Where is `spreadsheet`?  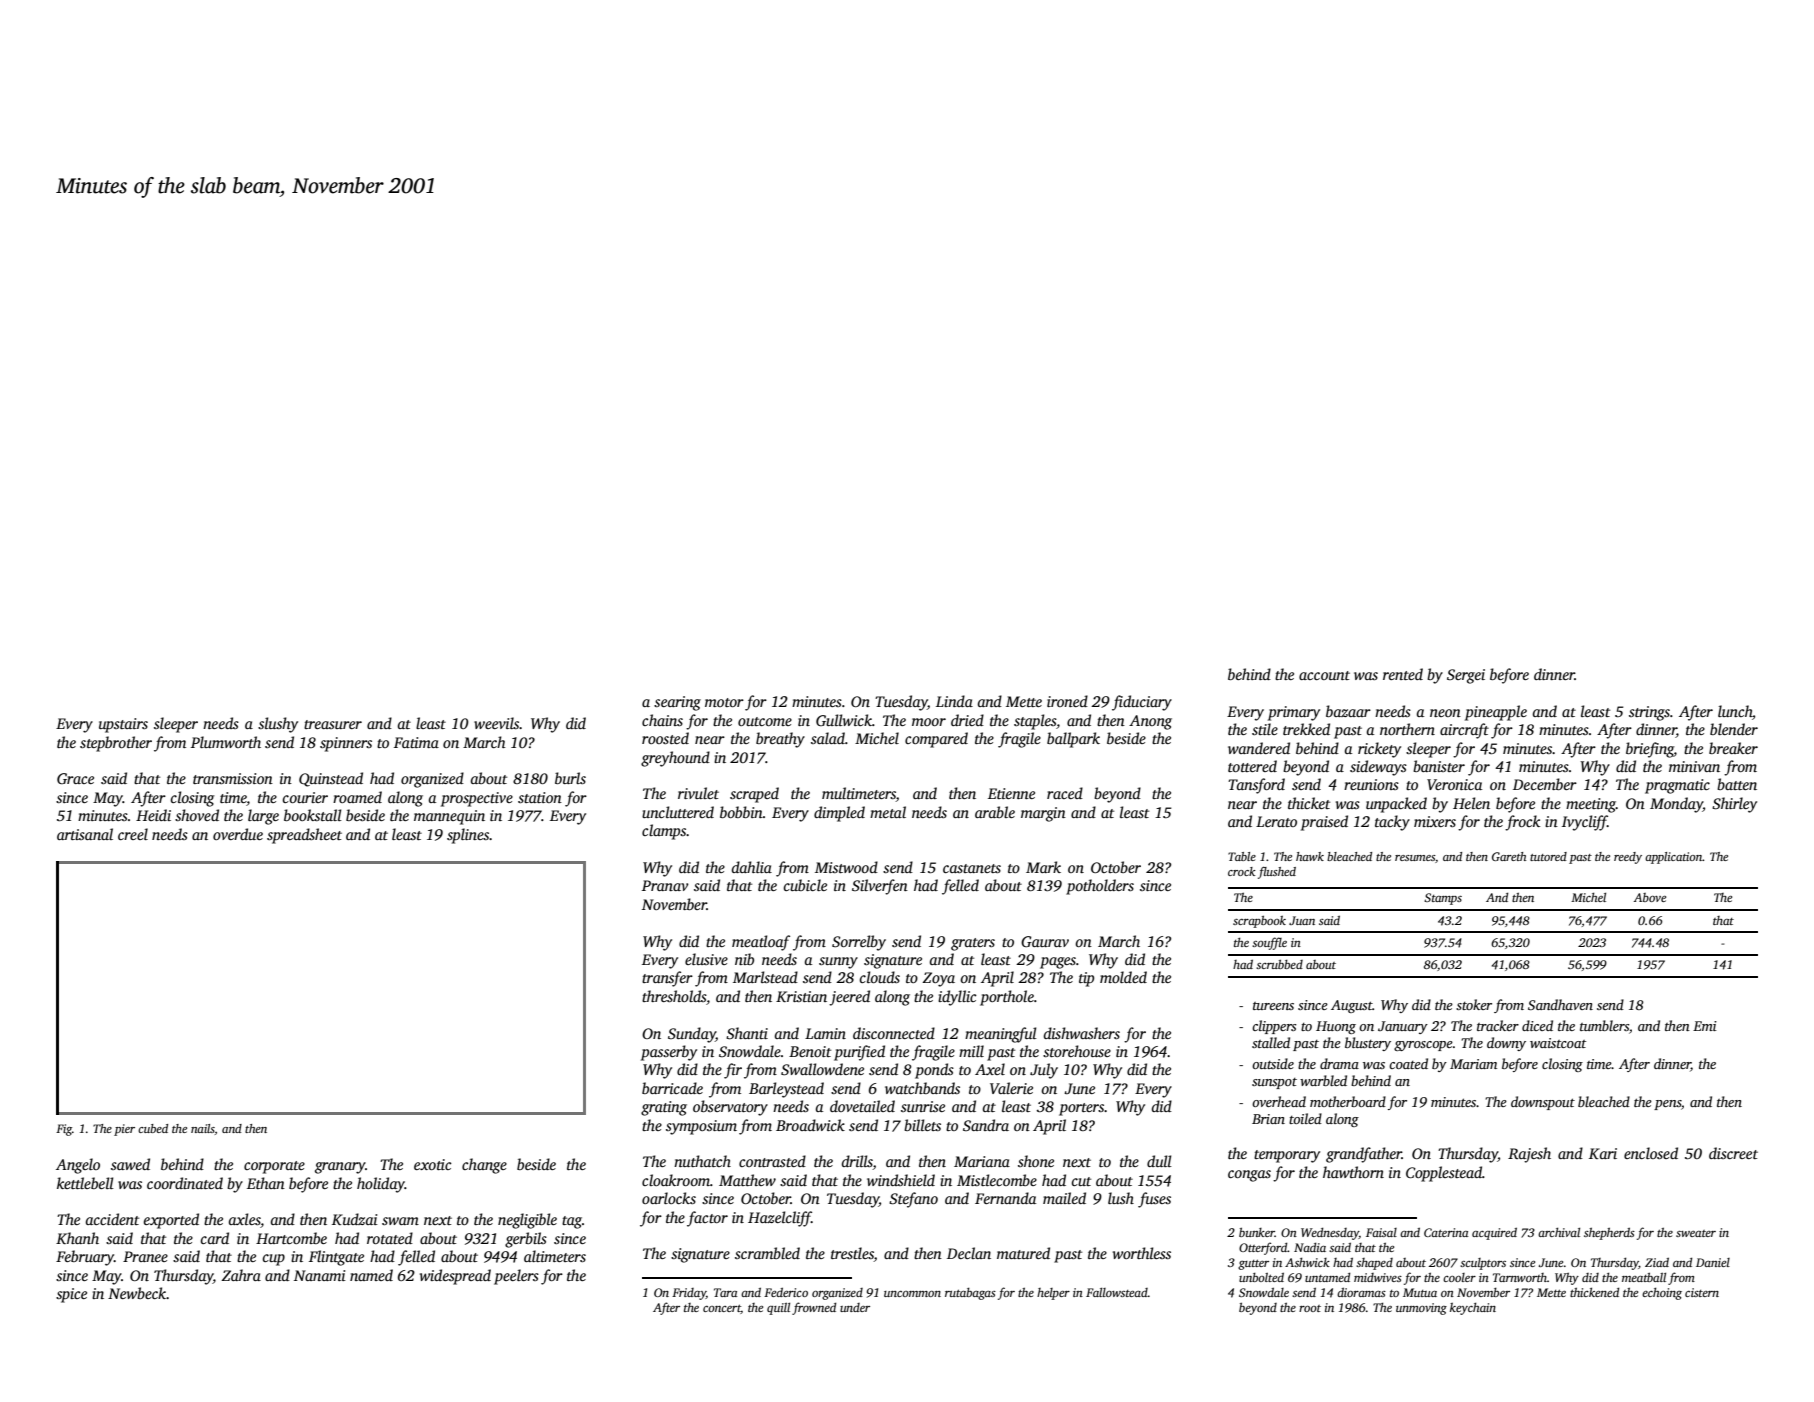
spreadsheet is located at coordinates (304, 836).
